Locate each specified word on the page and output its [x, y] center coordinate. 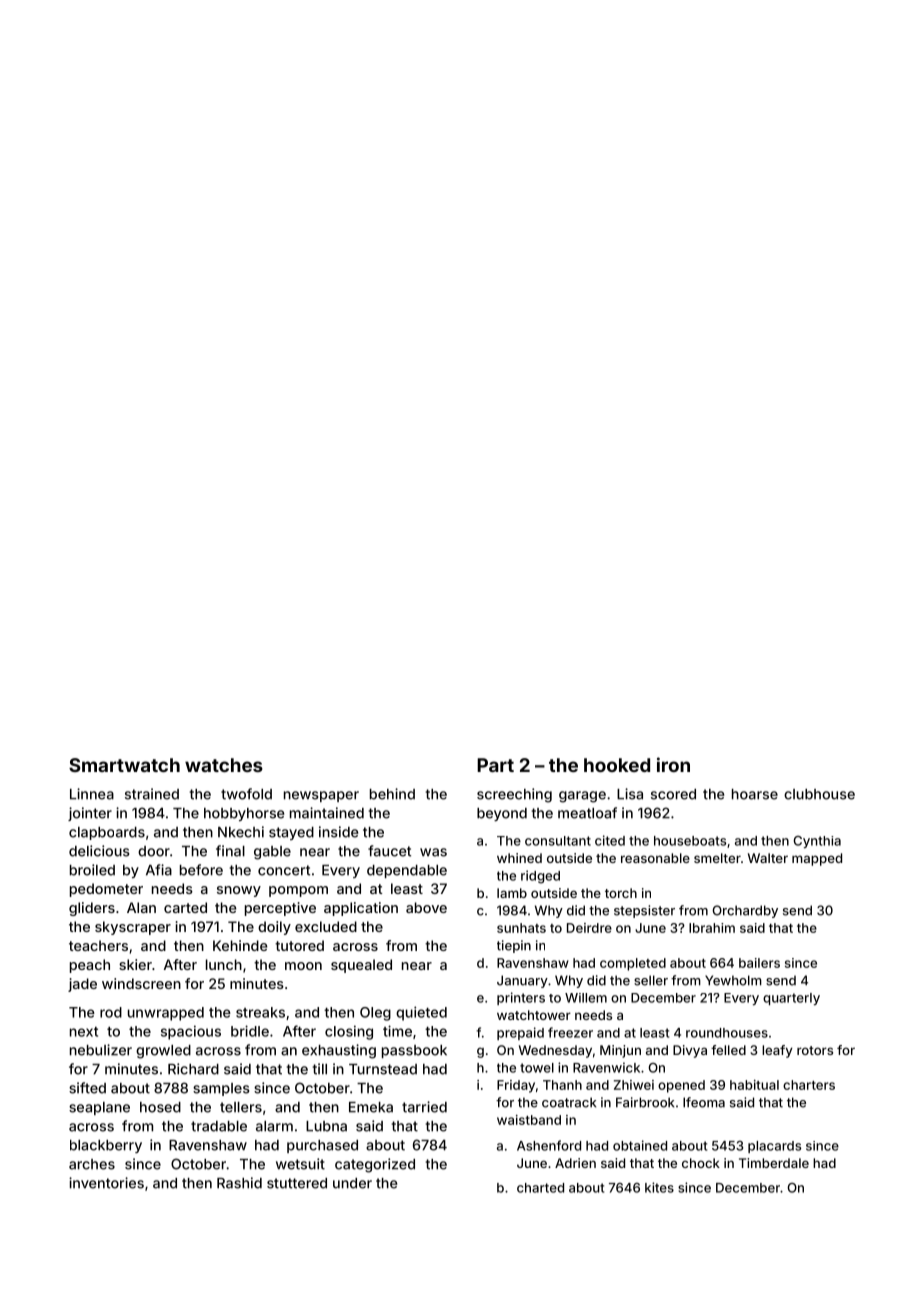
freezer [570, 1032]
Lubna [326, 1126]
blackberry [106, 1146]
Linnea [92, 794]
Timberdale [774, 1163]
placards [774, 1147]
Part [495, 765]
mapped [817, 859]
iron [673, 764]
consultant [558, 841]
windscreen [141, 983]
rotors [815, 1050]
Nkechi [241, 832]
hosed [160, 1107]
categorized [375, 1165]
